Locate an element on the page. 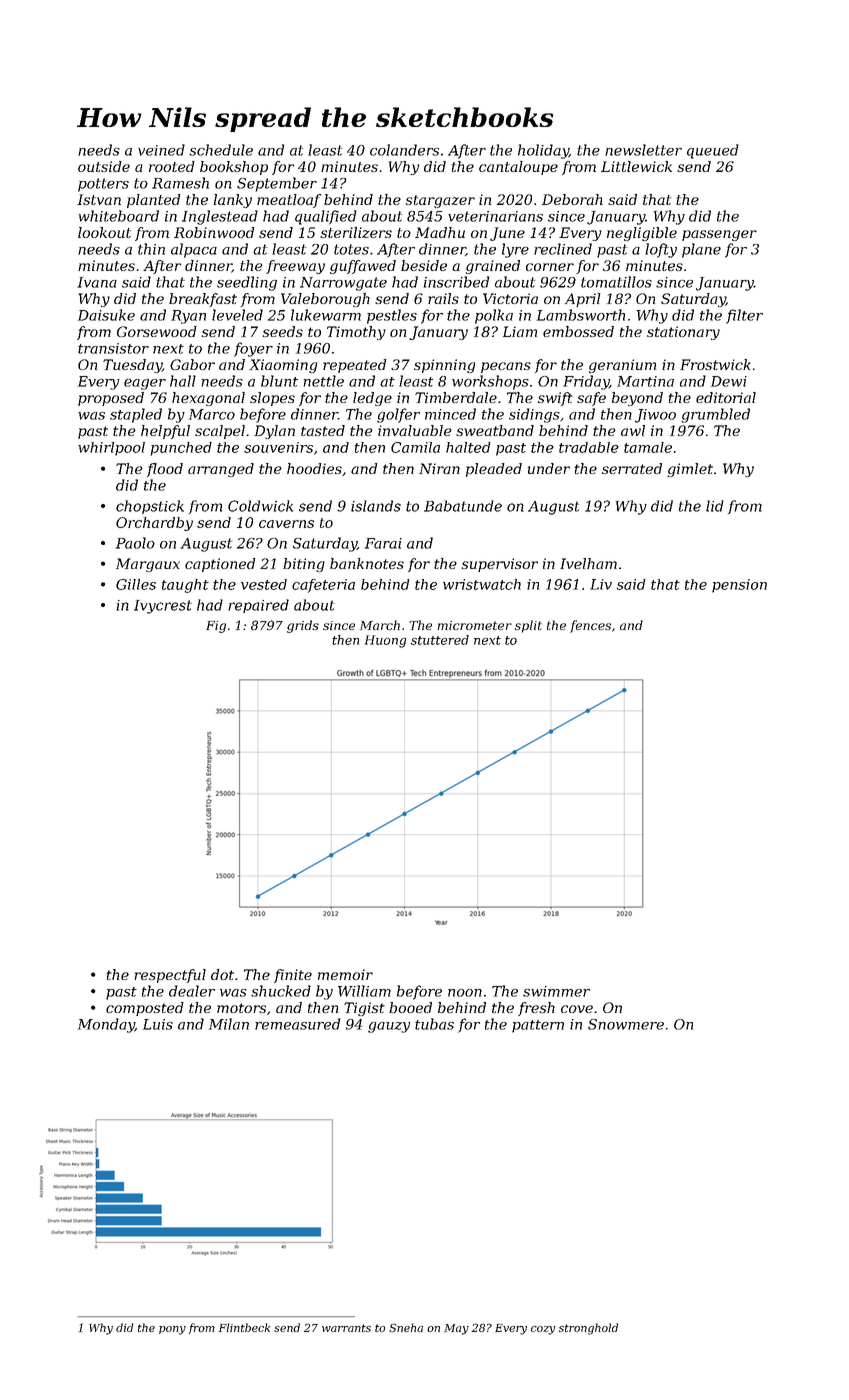 This image has height=1400, width=849. Sneha is located at coordinates (406, 1327).
